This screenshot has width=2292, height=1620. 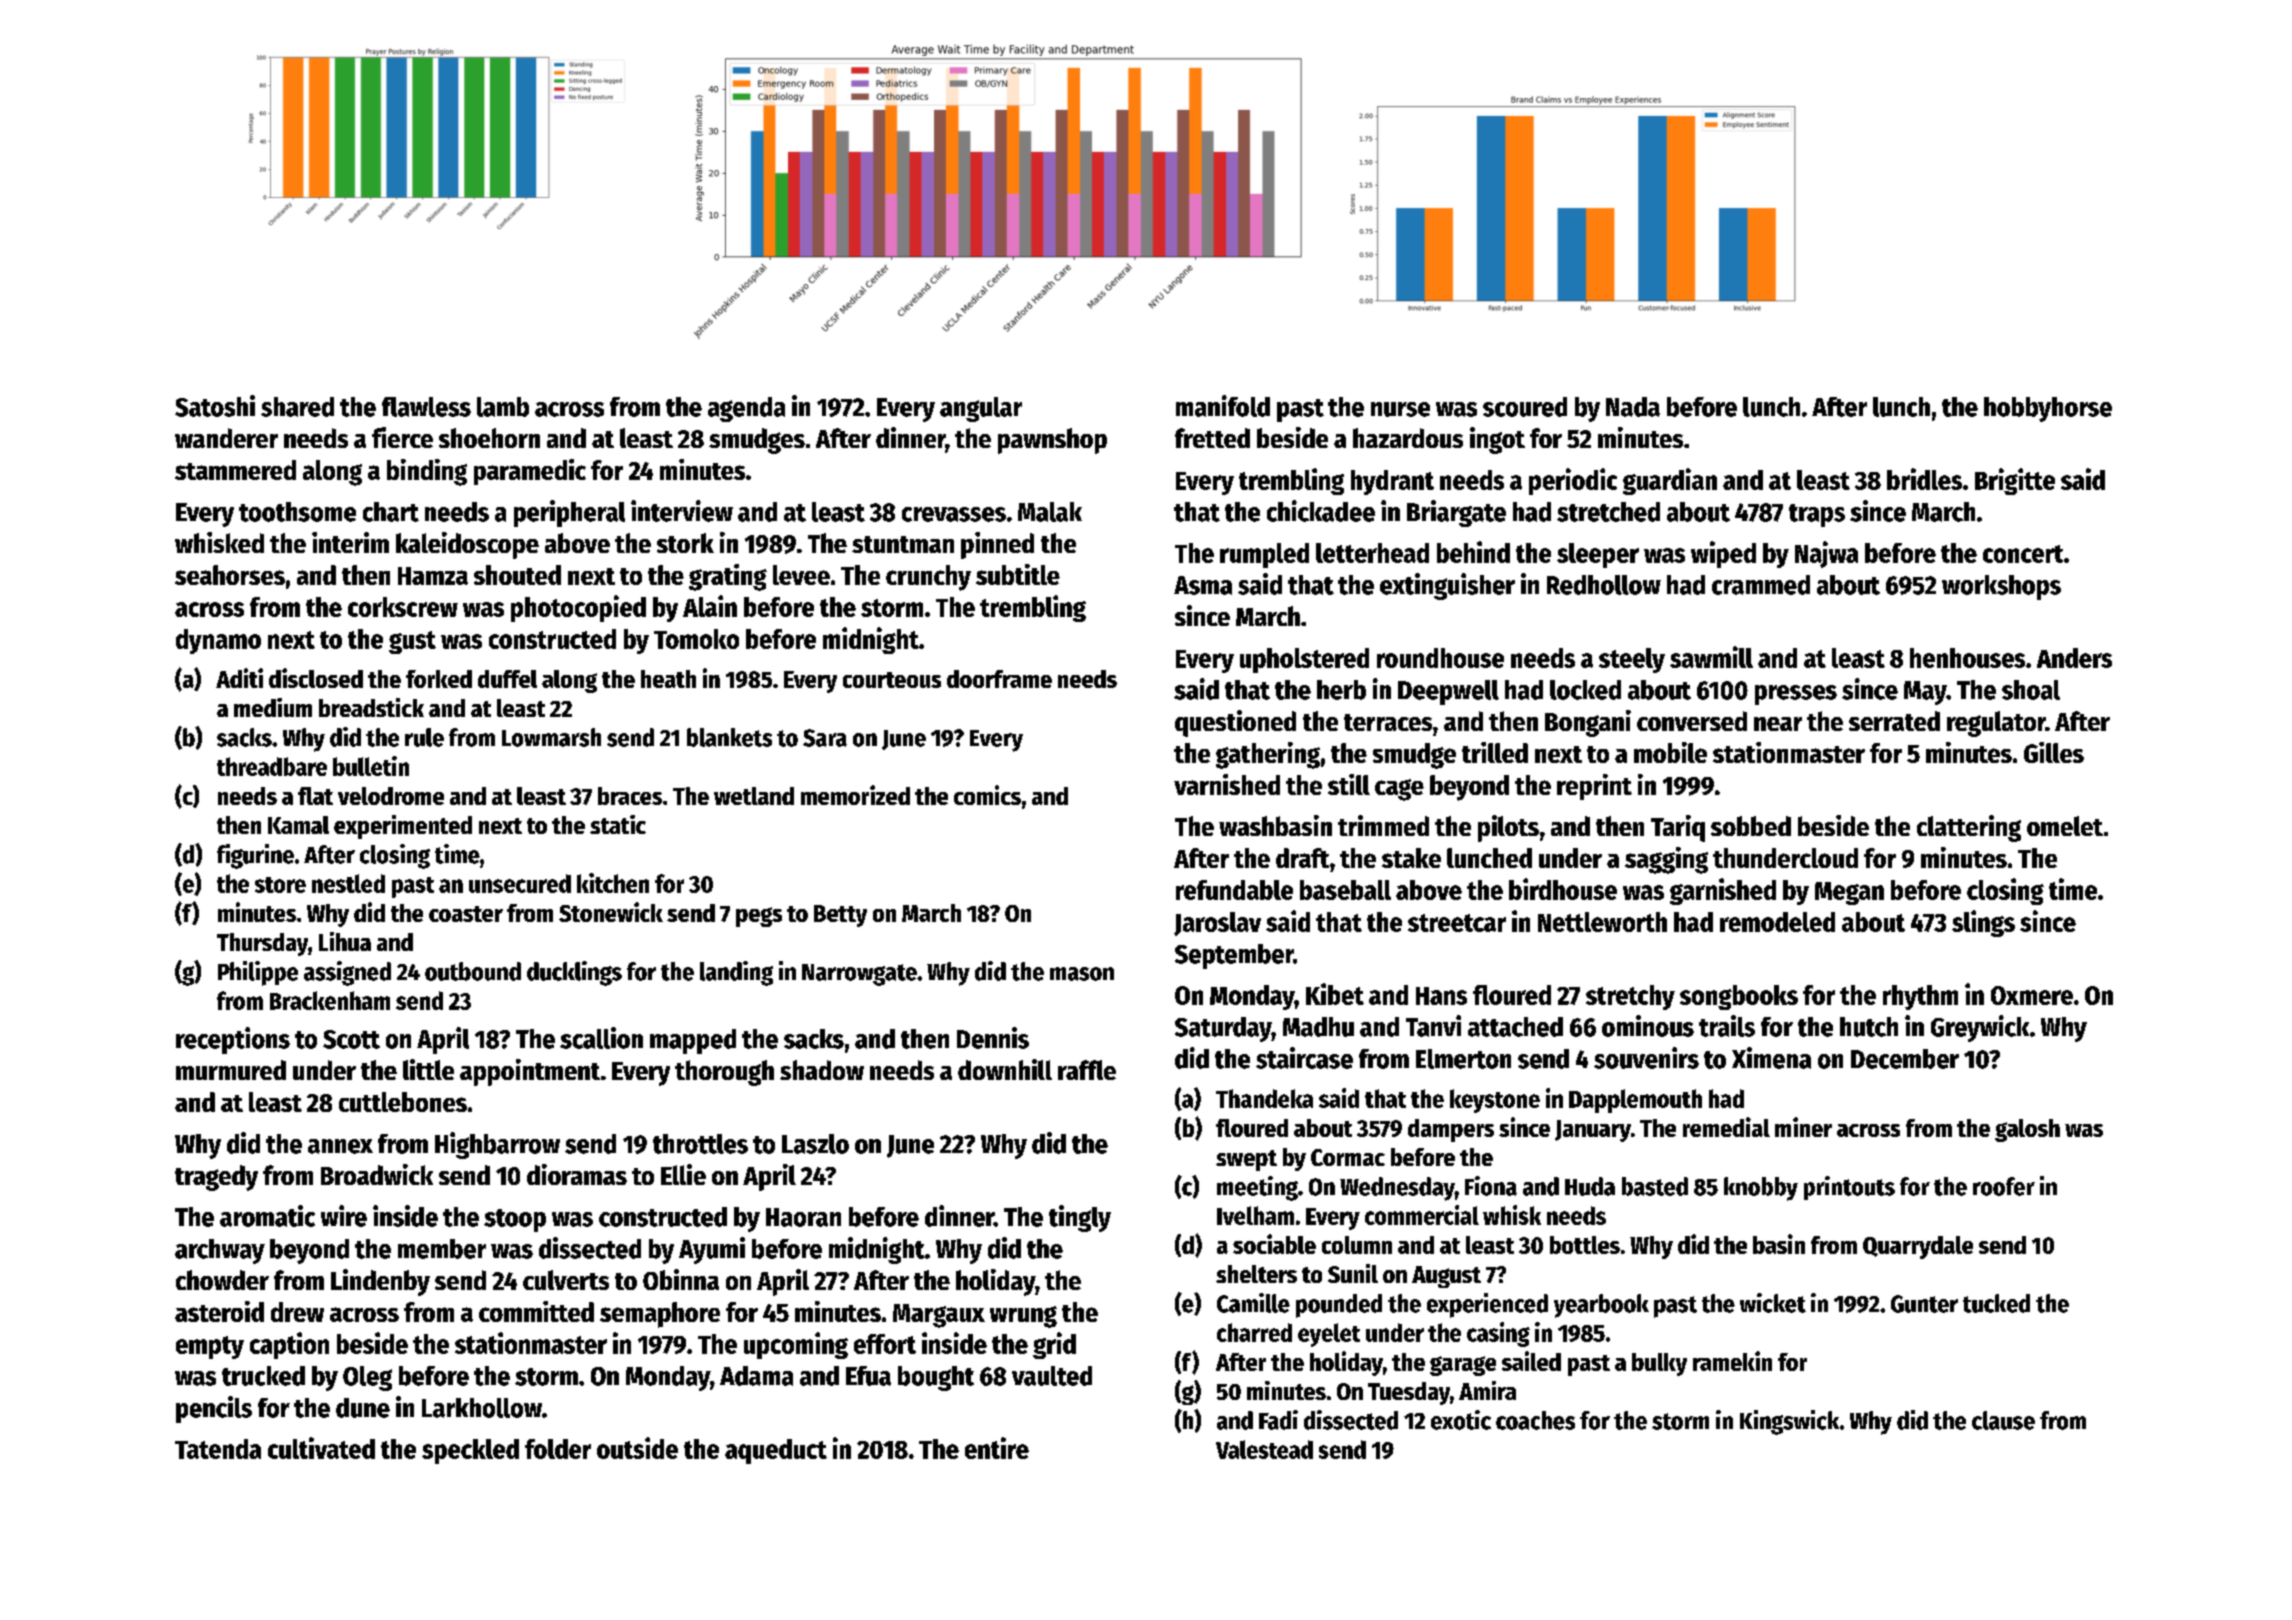 I want to click on peripheral, so click(x=569, y=513).
